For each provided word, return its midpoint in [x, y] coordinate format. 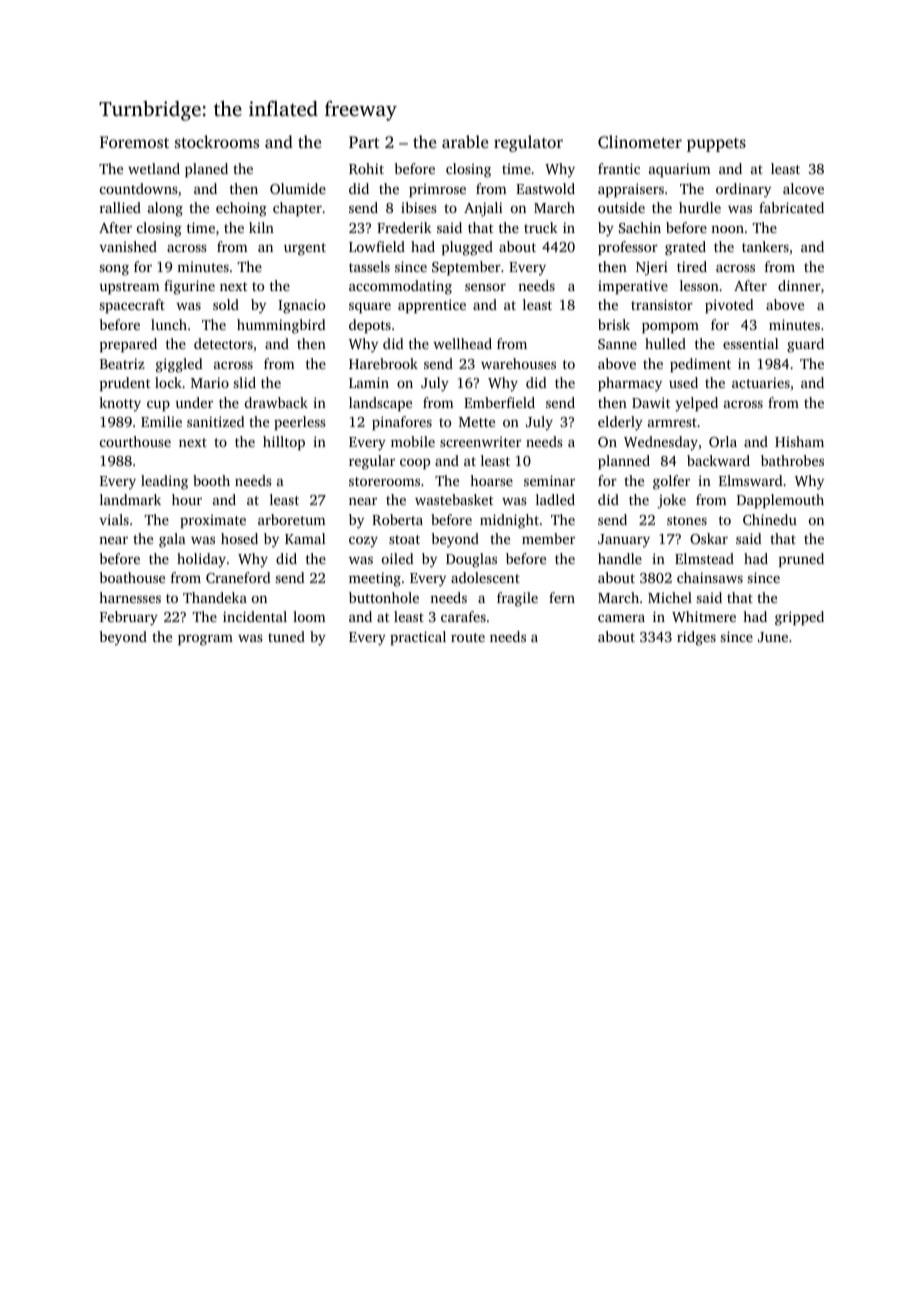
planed [206, 170]
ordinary [743, 190]
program [205, 640]
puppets [716, 145]
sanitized [216, 421]
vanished [128, 246]
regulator [528, 143]
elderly [620, 423]
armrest [672, 422]
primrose [437, 190]
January [624, 540]
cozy [363, 542]
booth [211, 480]
